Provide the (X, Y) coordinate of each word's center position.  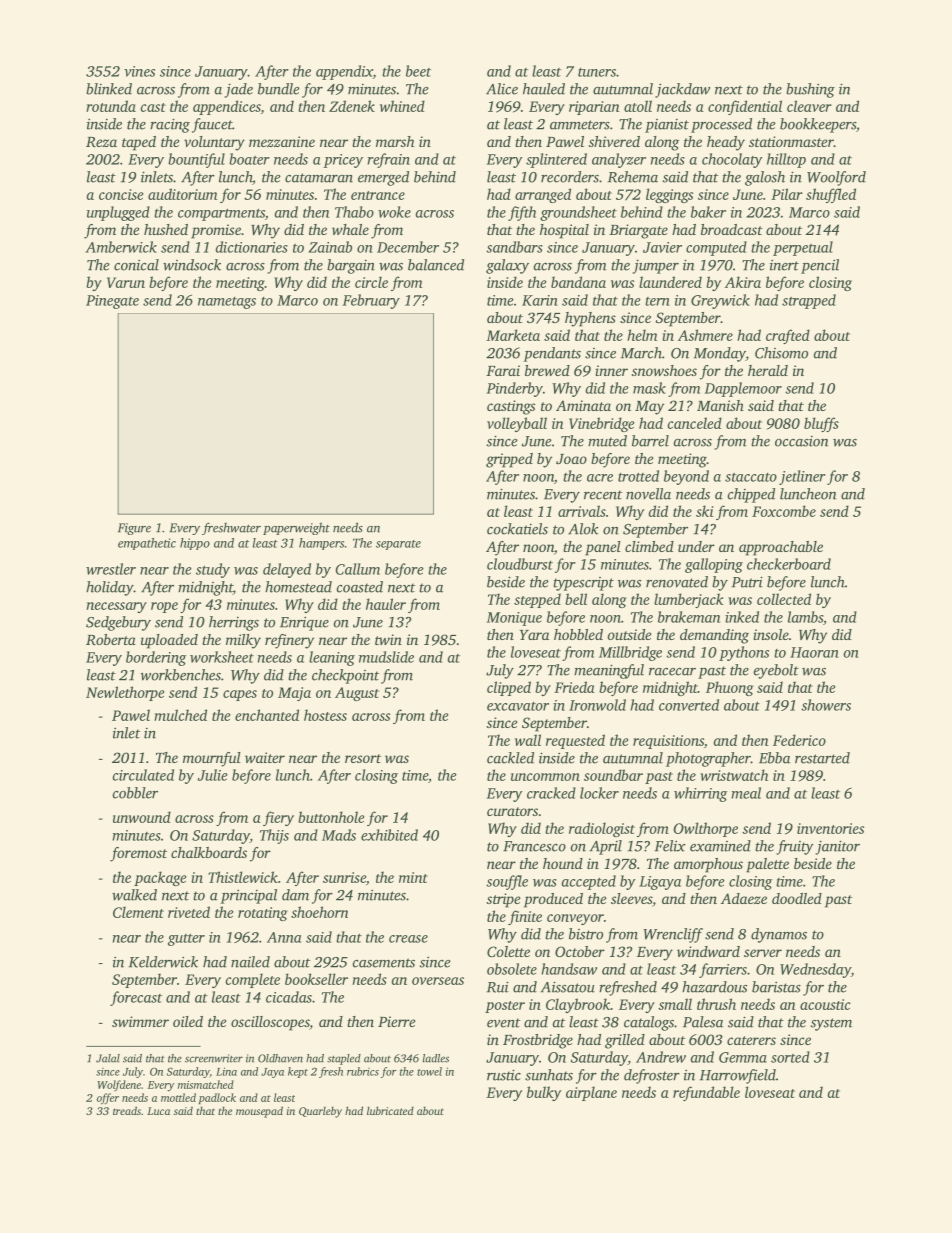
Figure (134, 529)
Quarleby (320, 1112)
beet (418, 71)
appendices (227, 107)
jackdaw (682, 90)
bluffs (821, 424)
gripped (509, 460)
